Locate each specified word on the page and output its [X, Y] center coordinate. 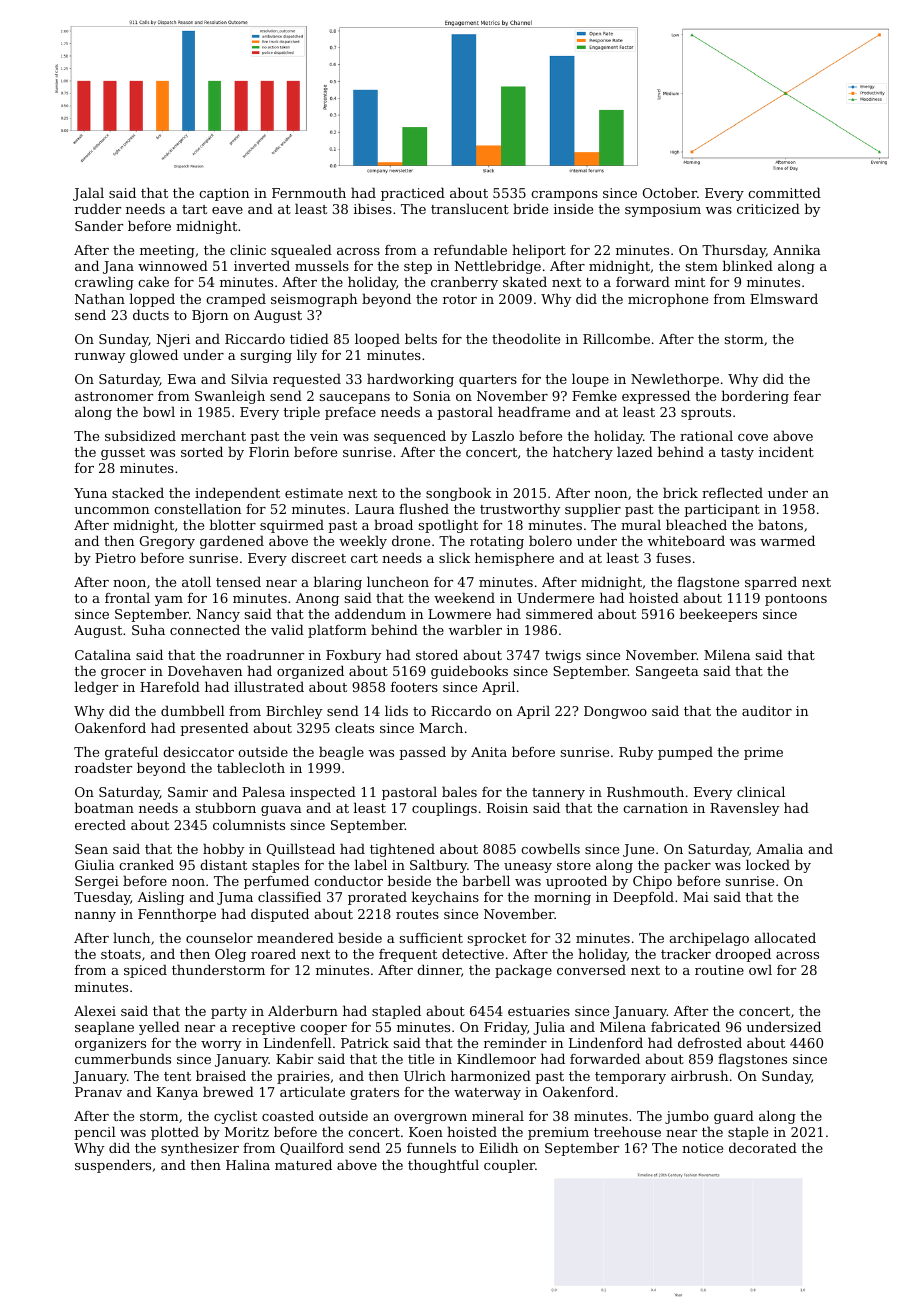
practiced [413, 194]
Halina [248, 1164]
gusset [123, 454]
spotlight [448, 526]
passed [422, 753]
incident [786, 451]
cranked [146, 864]
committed [784, 192]
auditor [767, 710]
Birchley [294, 712]
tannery [558, 794]
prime [763, 753]
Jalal [88, 194]
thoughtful [443, 1166]
